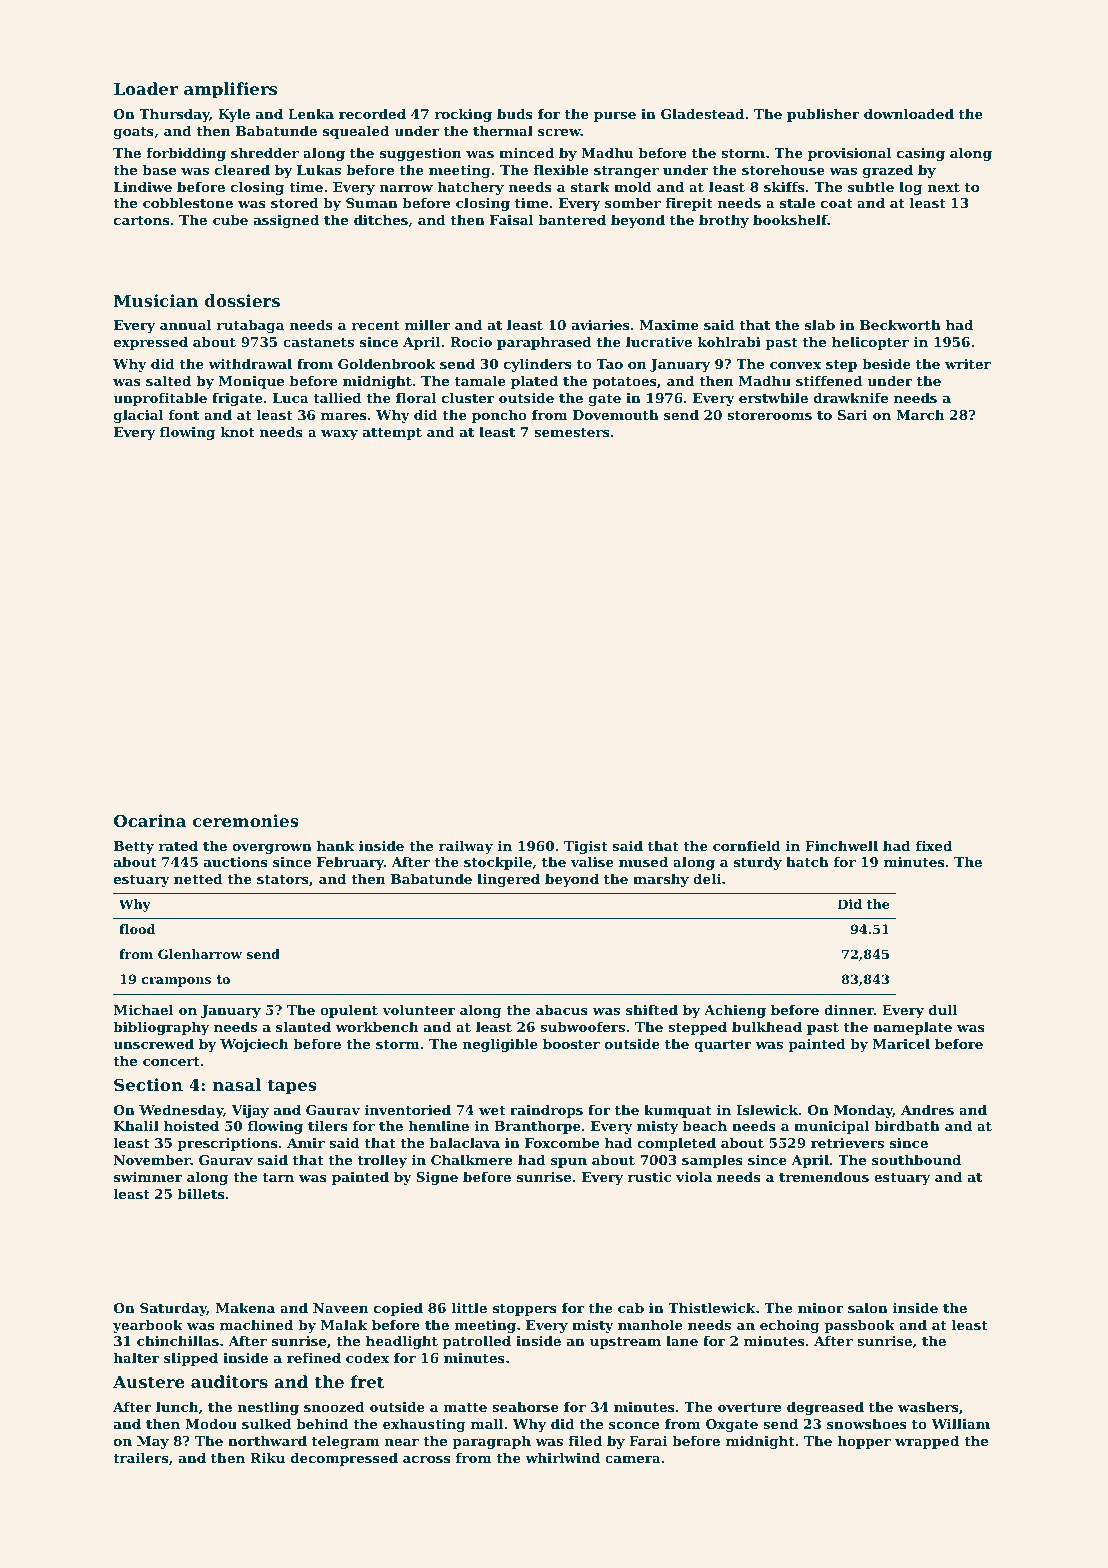  Describe the element at coordinates (140, 1457) in the screenshot. I see `trailers` at that location.
